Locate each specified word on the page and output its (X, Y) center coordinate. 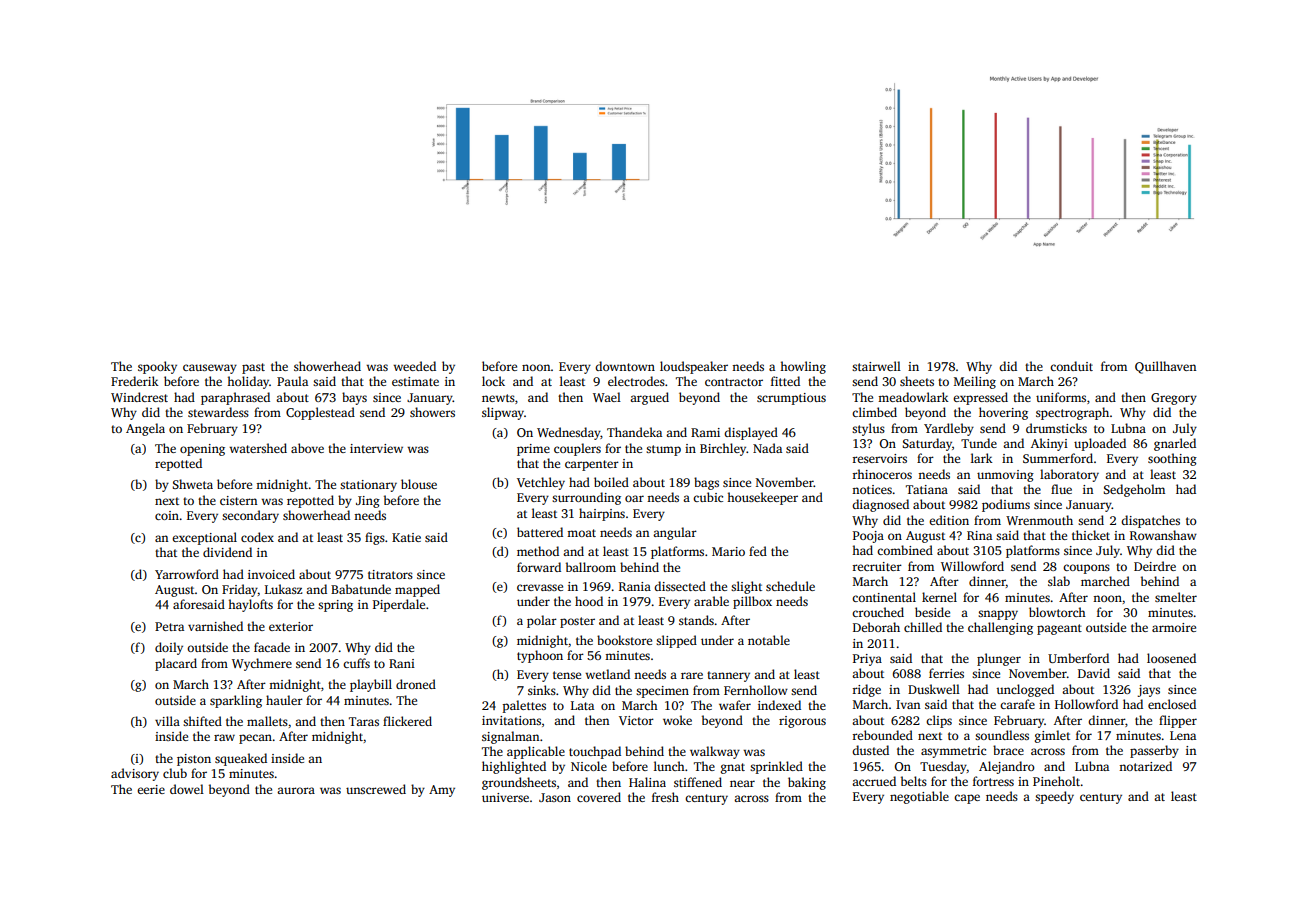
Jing (368, 502)
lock (493, 381)
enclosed (1172, 704)
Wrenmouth (1039, 520)
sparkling (236, 701)
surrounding (586, 498)
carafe (1017, 704)
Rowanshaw (1163, 535)
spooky (157, 367)
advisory (135, 774)
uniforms (1061, 397)
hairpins (602, 514)
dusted (870, 750)
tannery (728, 676)
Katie (406, 537)
